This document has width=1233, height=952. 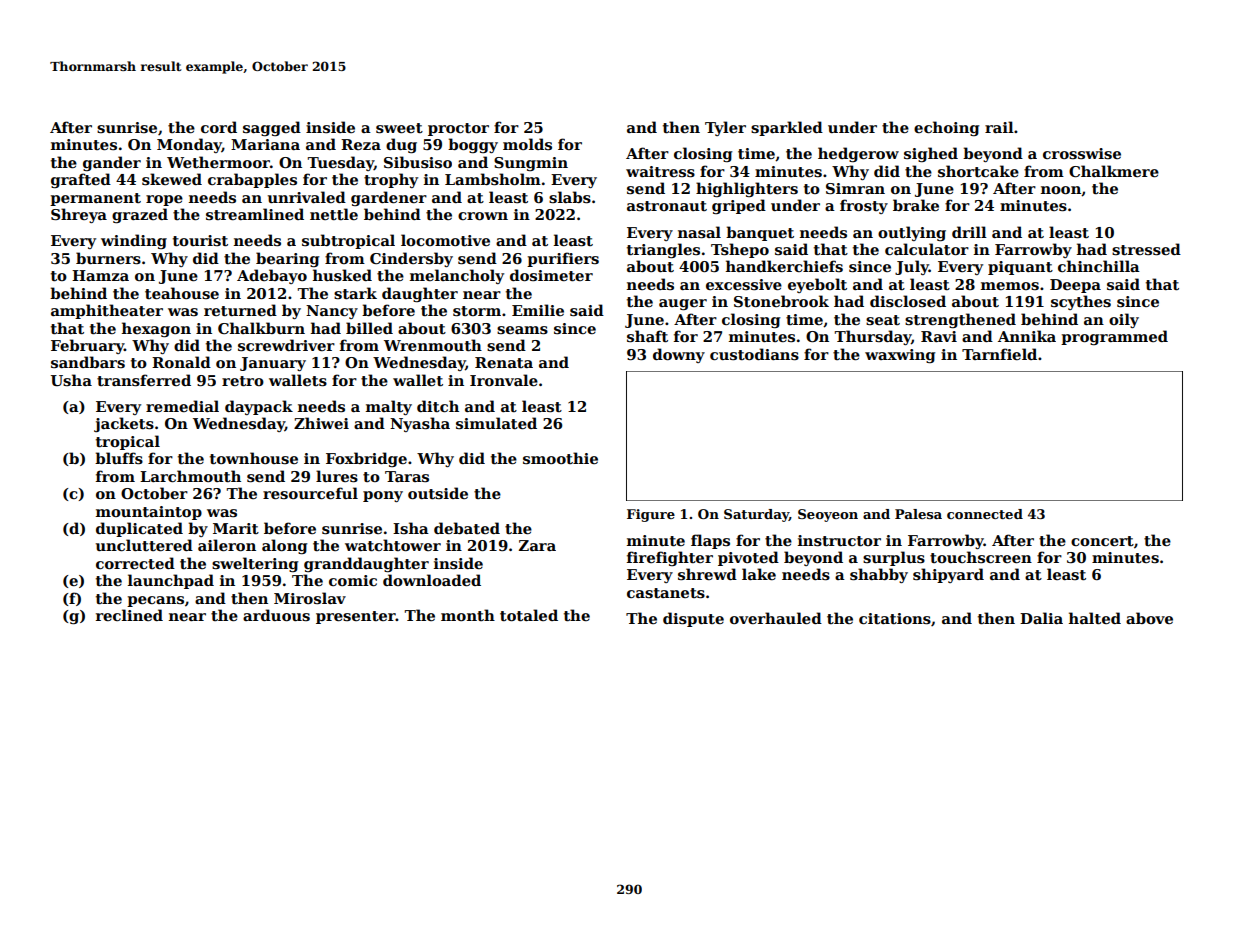 What do you see at coordinates (872, 337) in the document?
I see `Thursday` at bounding box center [872, 337].
